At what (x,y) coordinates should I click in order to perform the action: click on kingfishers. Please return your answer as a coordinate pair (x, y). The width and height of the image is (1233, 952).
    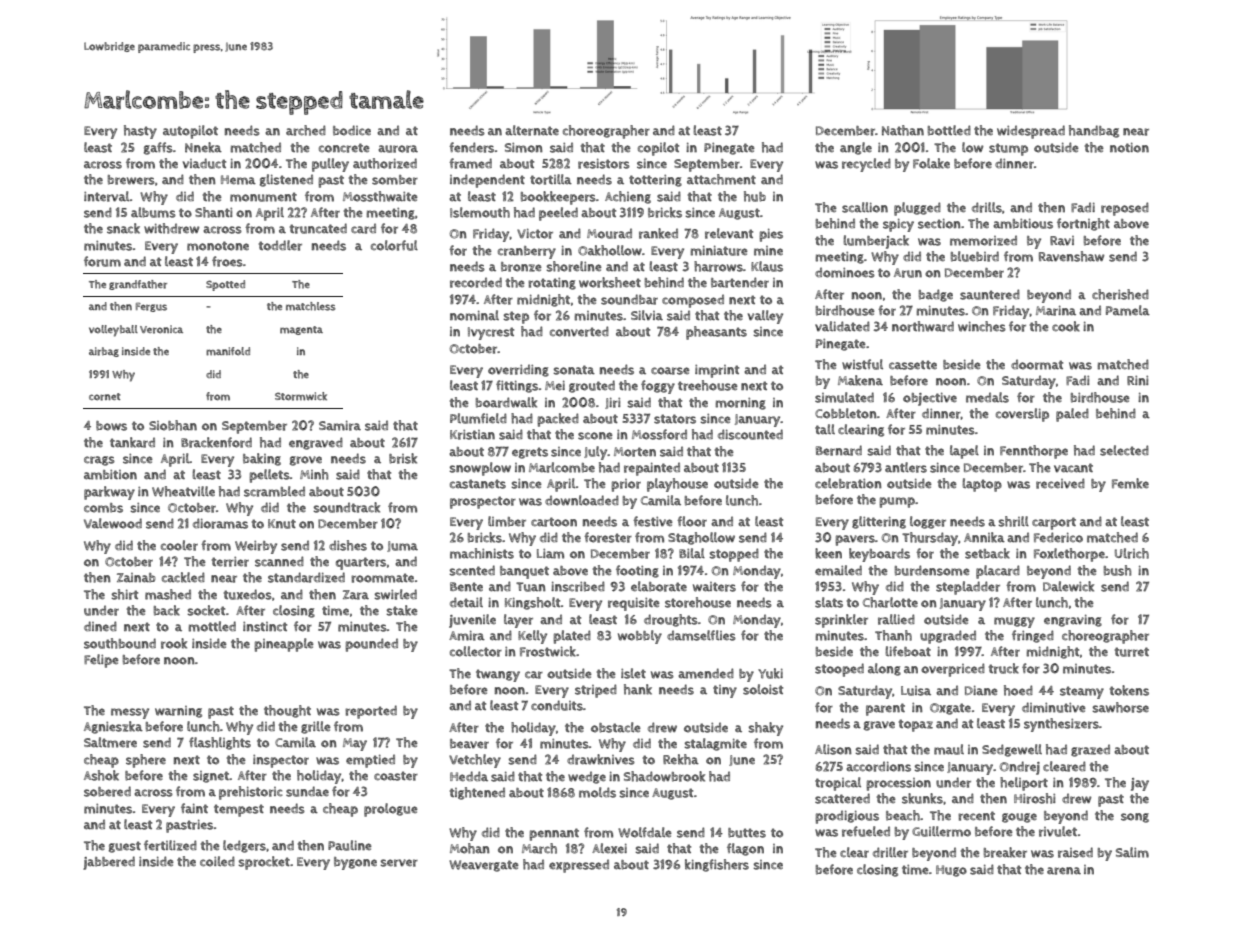
    Looking at the image, I should click on (717, 865).
